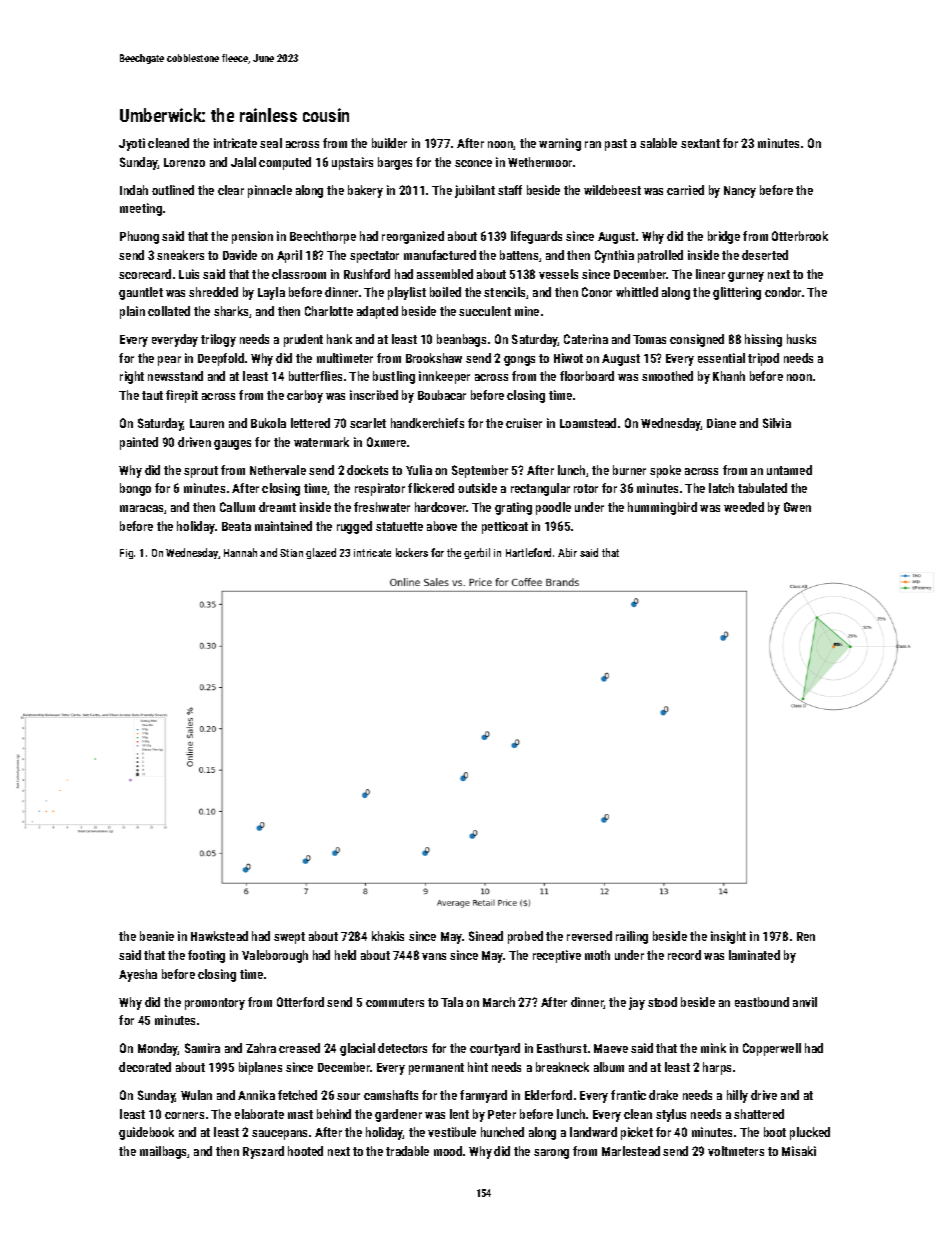  I want to click on sconce, so click(473, 163).
